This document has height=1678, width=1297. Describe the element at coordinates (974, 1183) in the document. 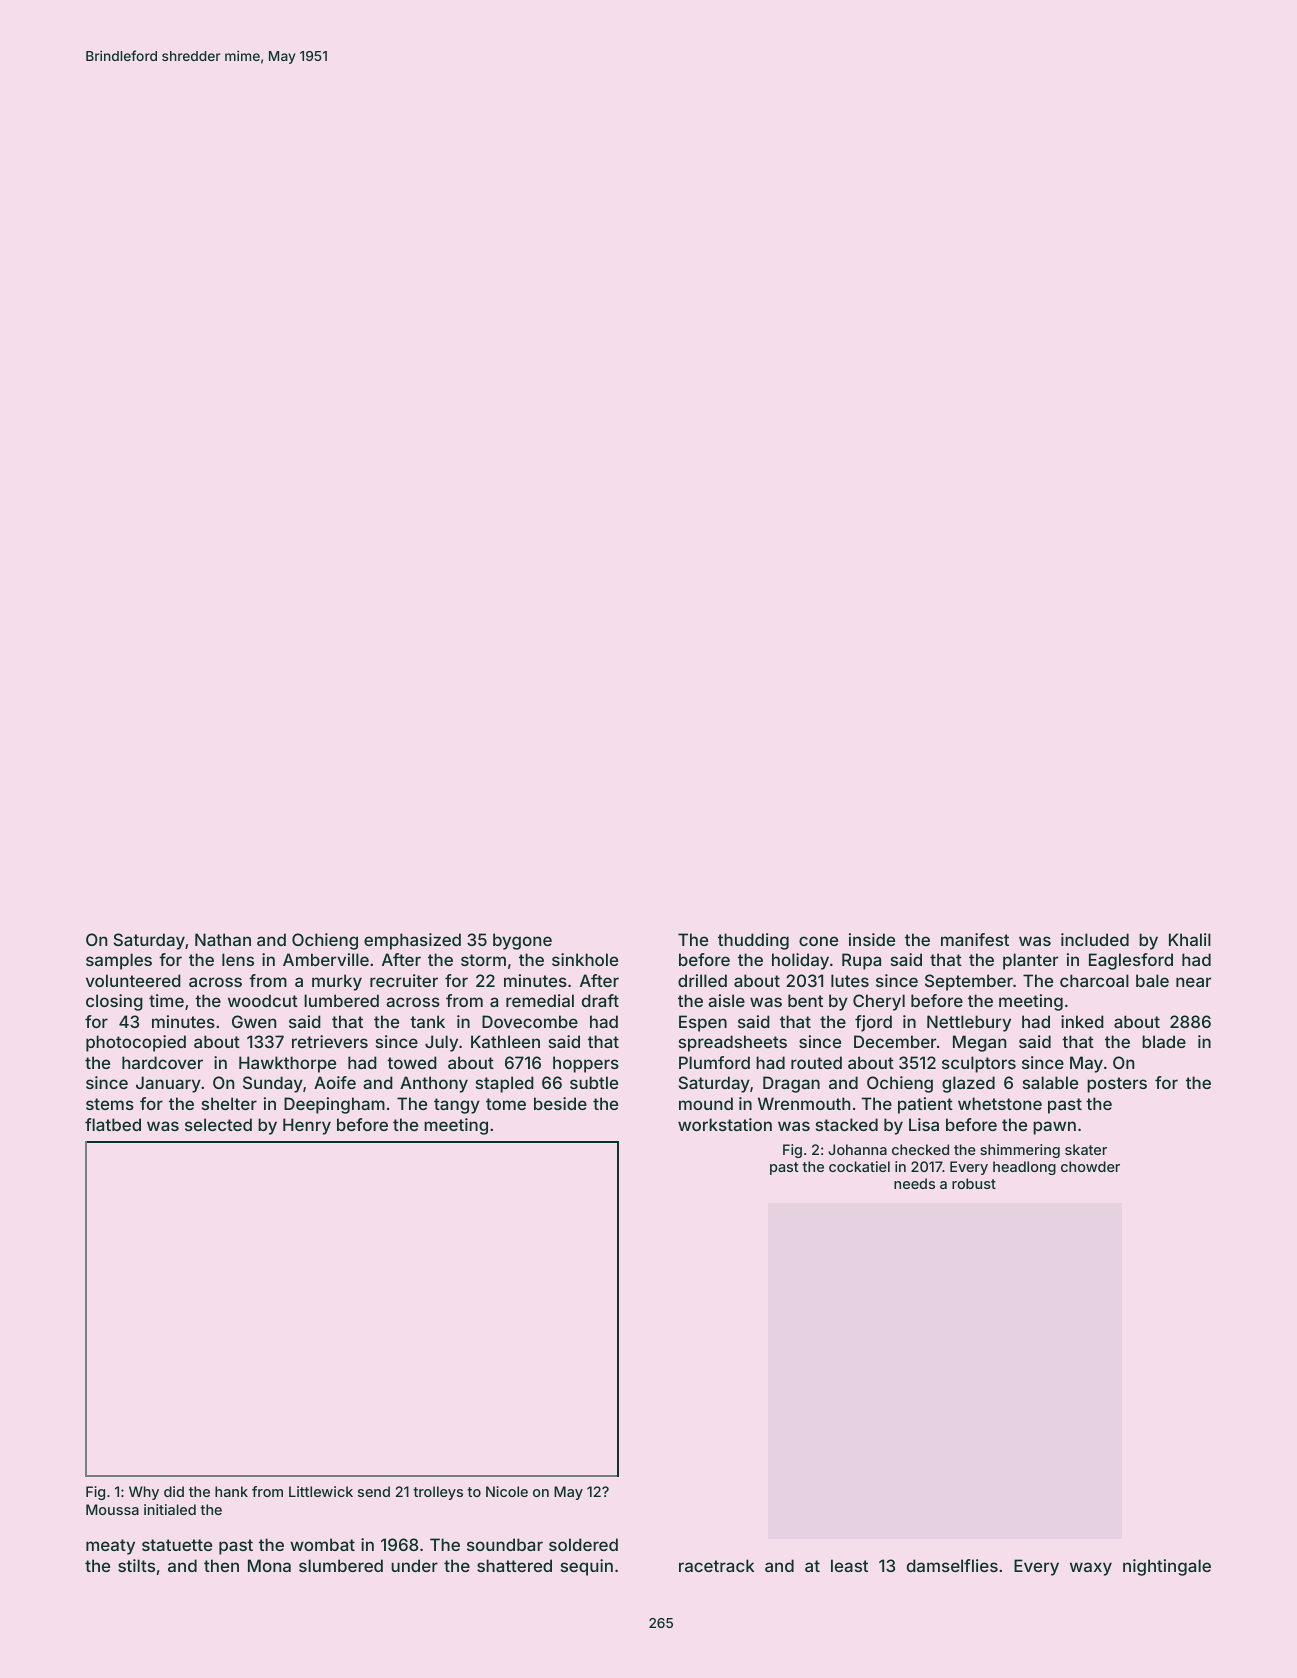

I see `robust` at that location.
